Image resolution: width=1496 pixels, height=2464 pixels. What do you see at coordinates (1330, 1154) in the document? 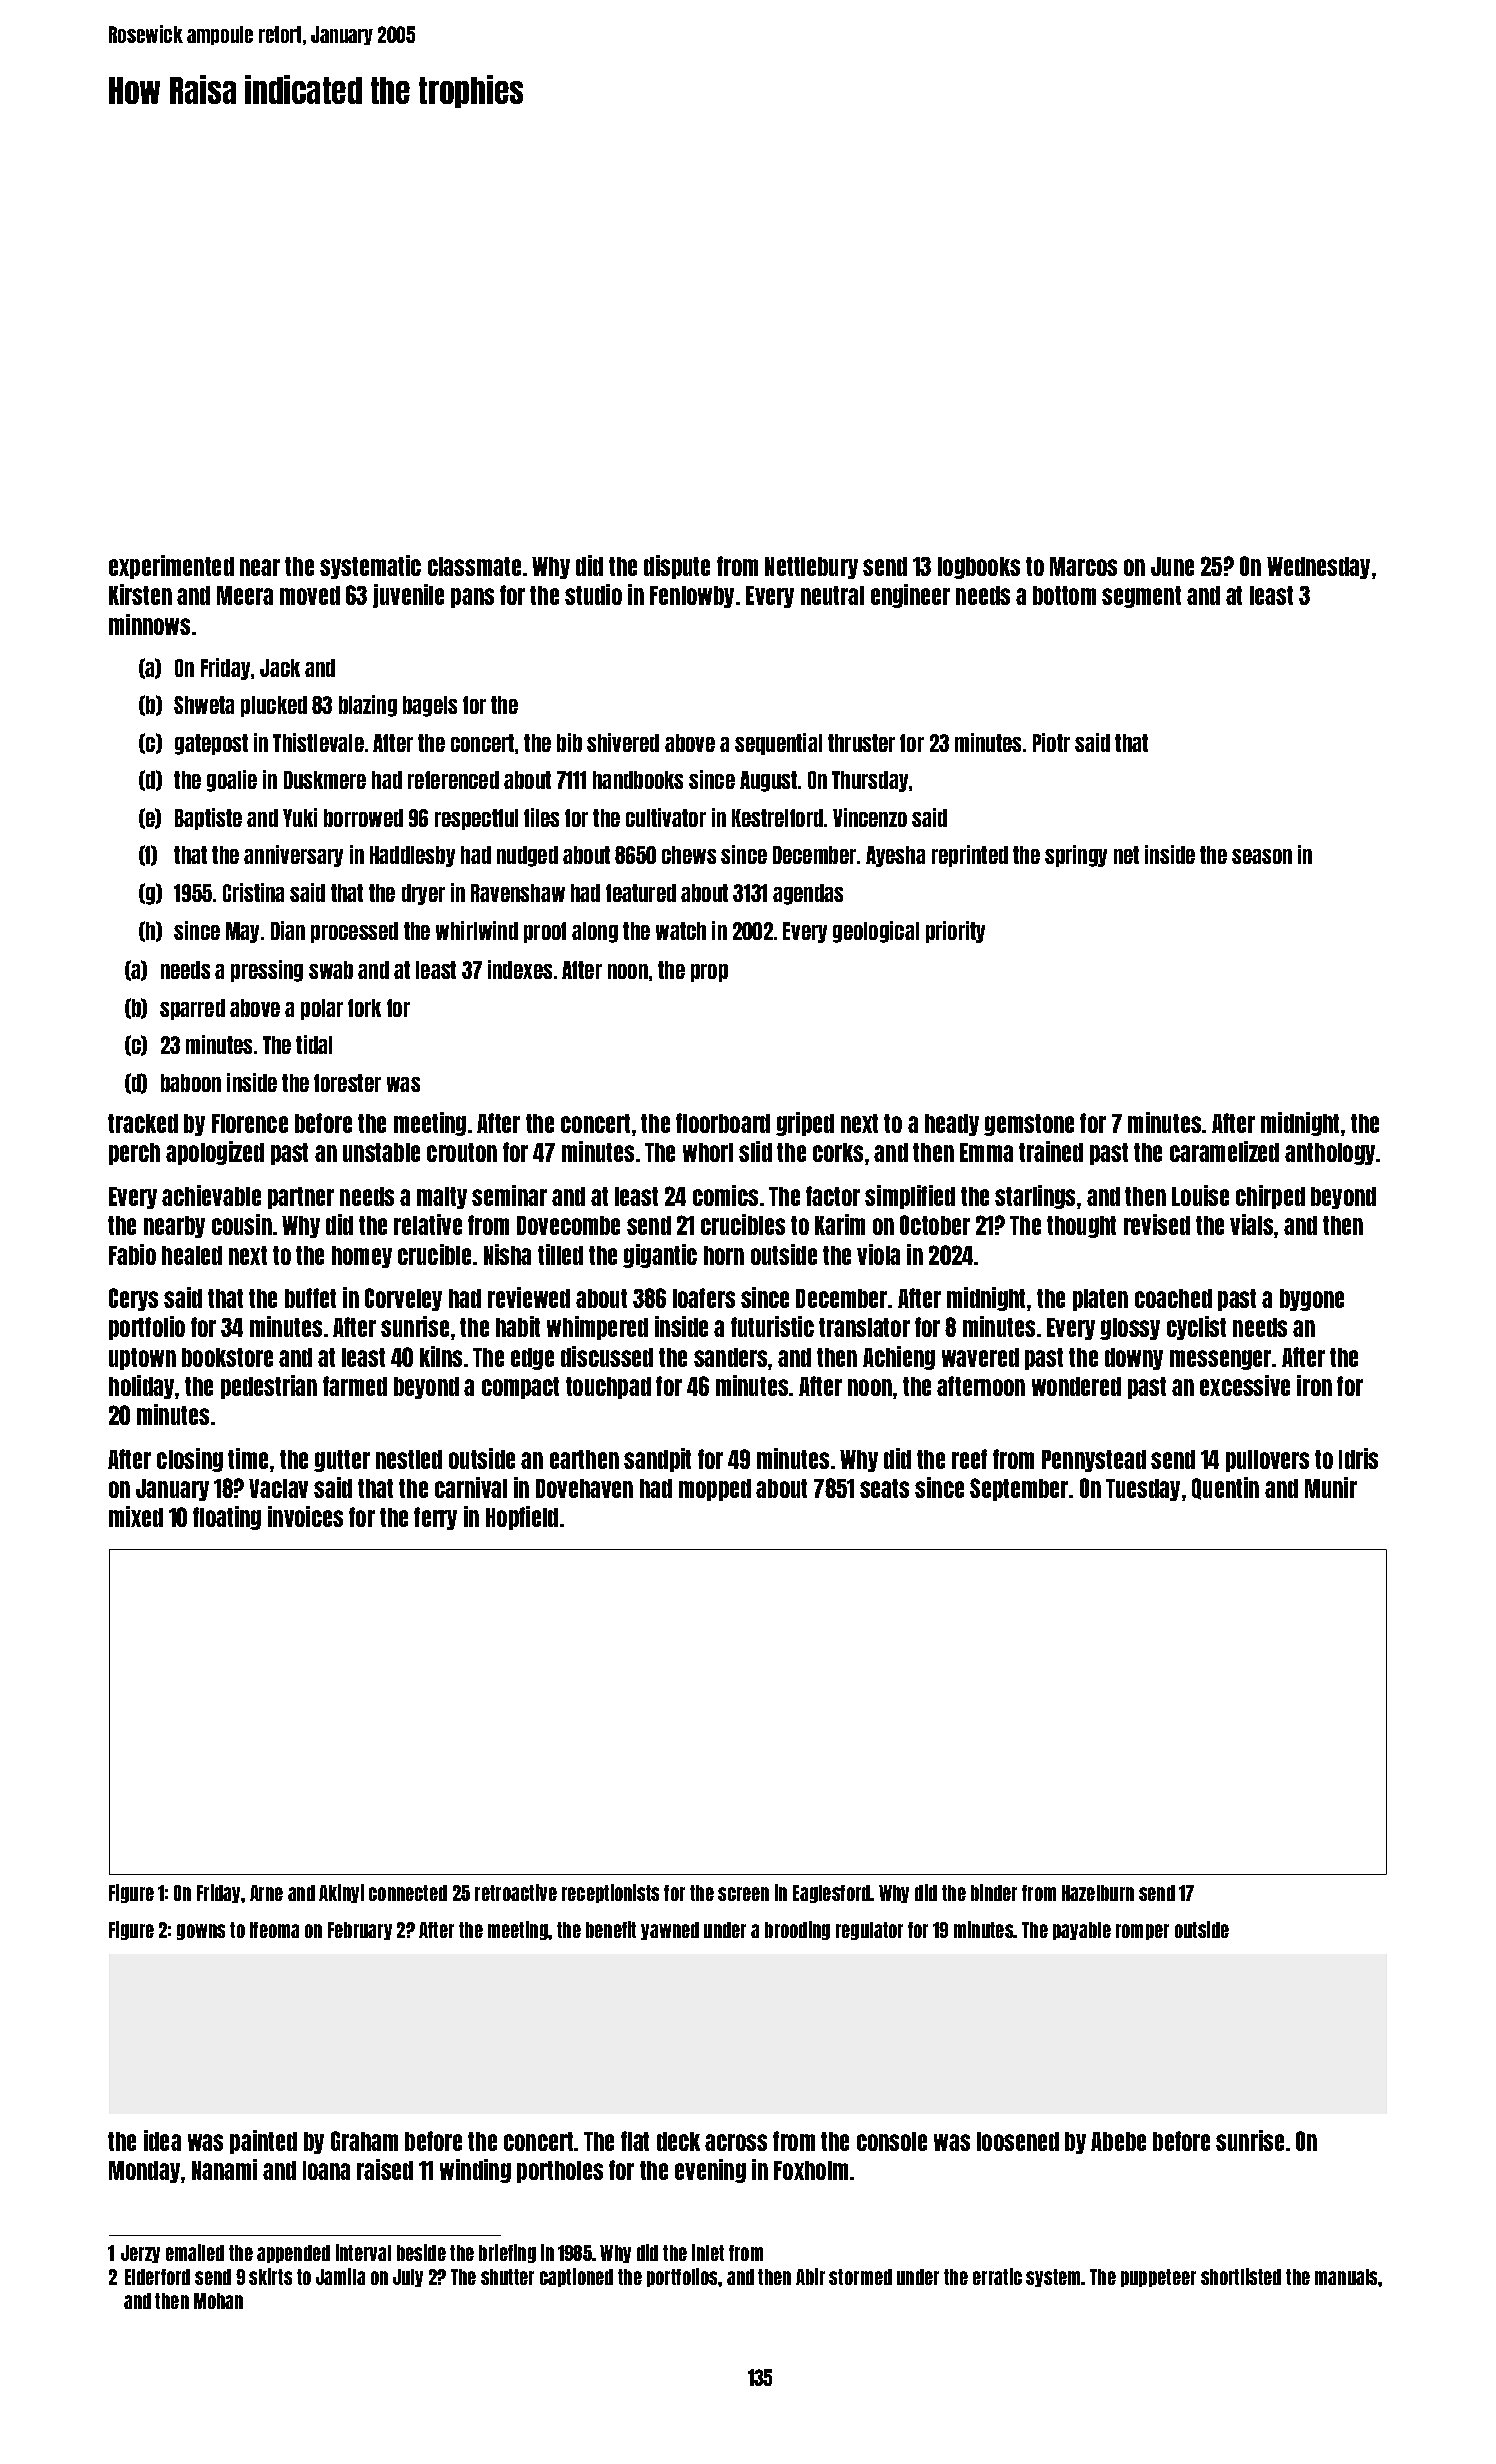
I see `anthology` at bounding box center [1330, 1154].
